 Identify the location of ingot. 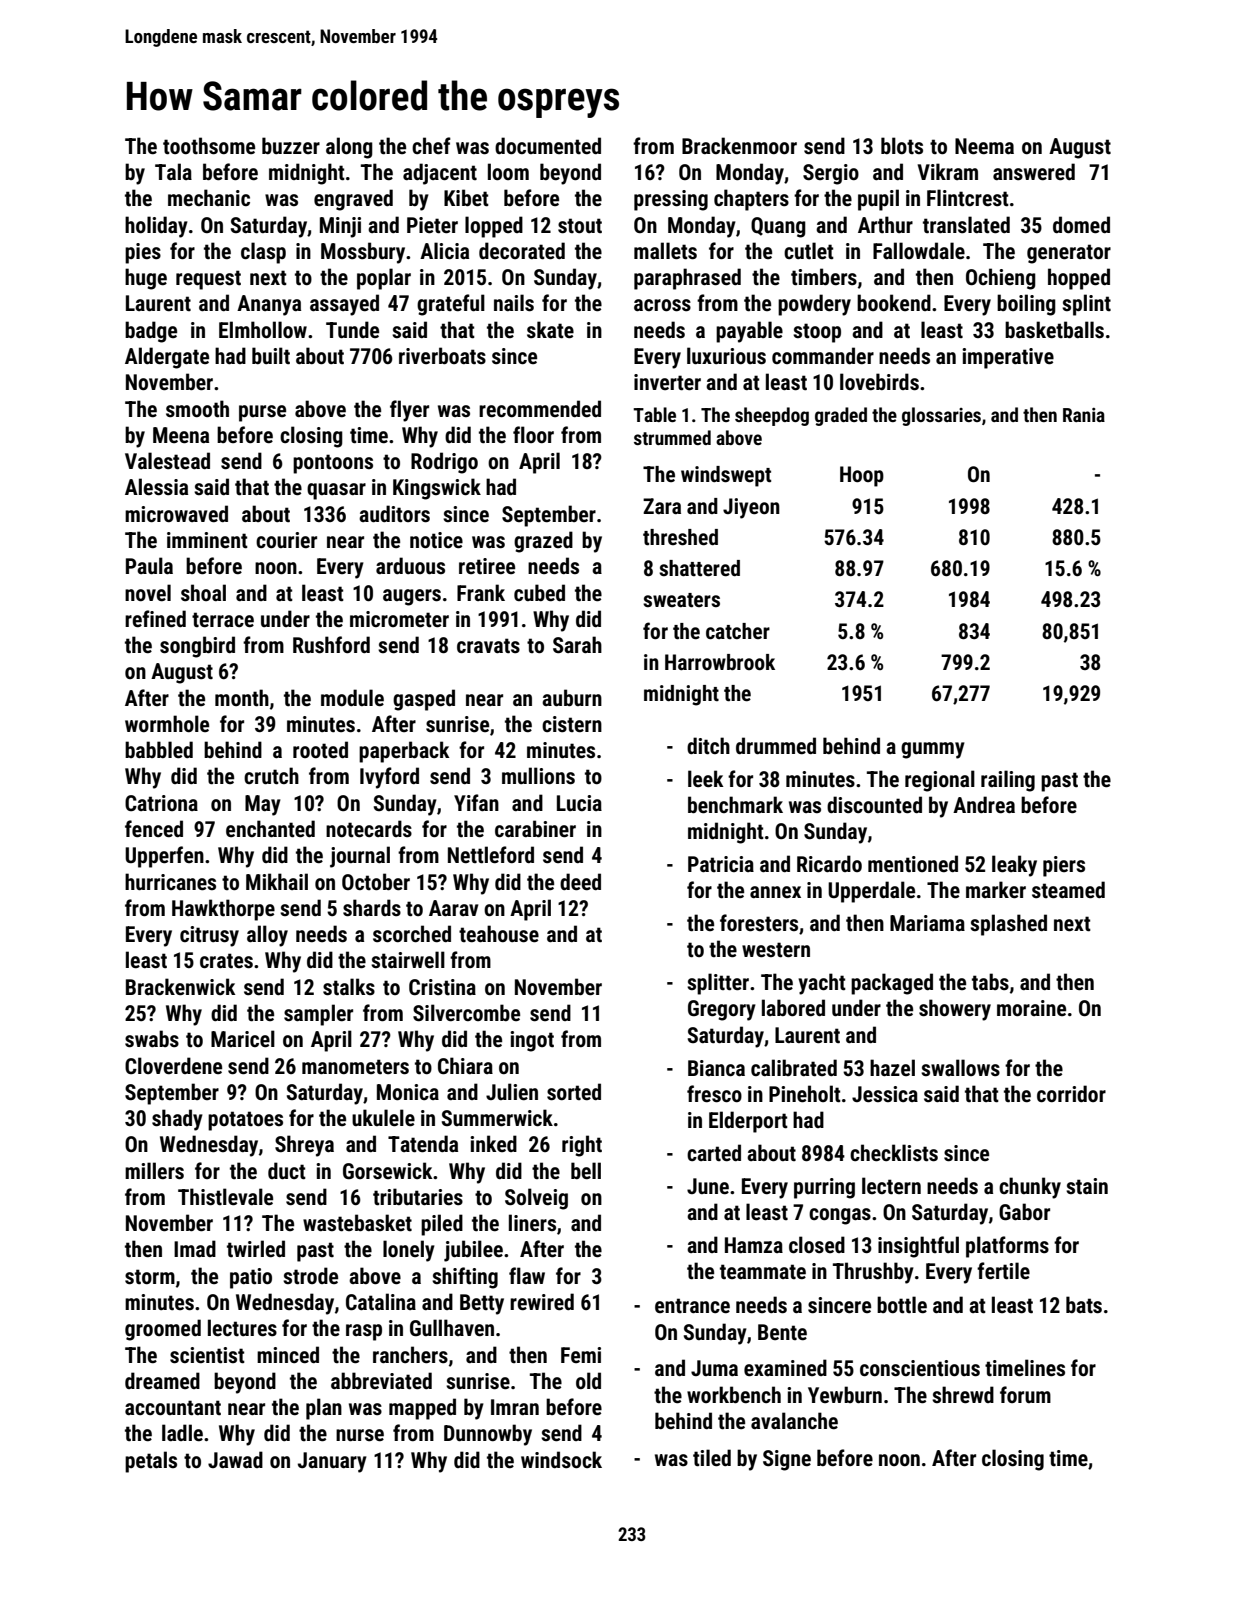
(532, 1041).
